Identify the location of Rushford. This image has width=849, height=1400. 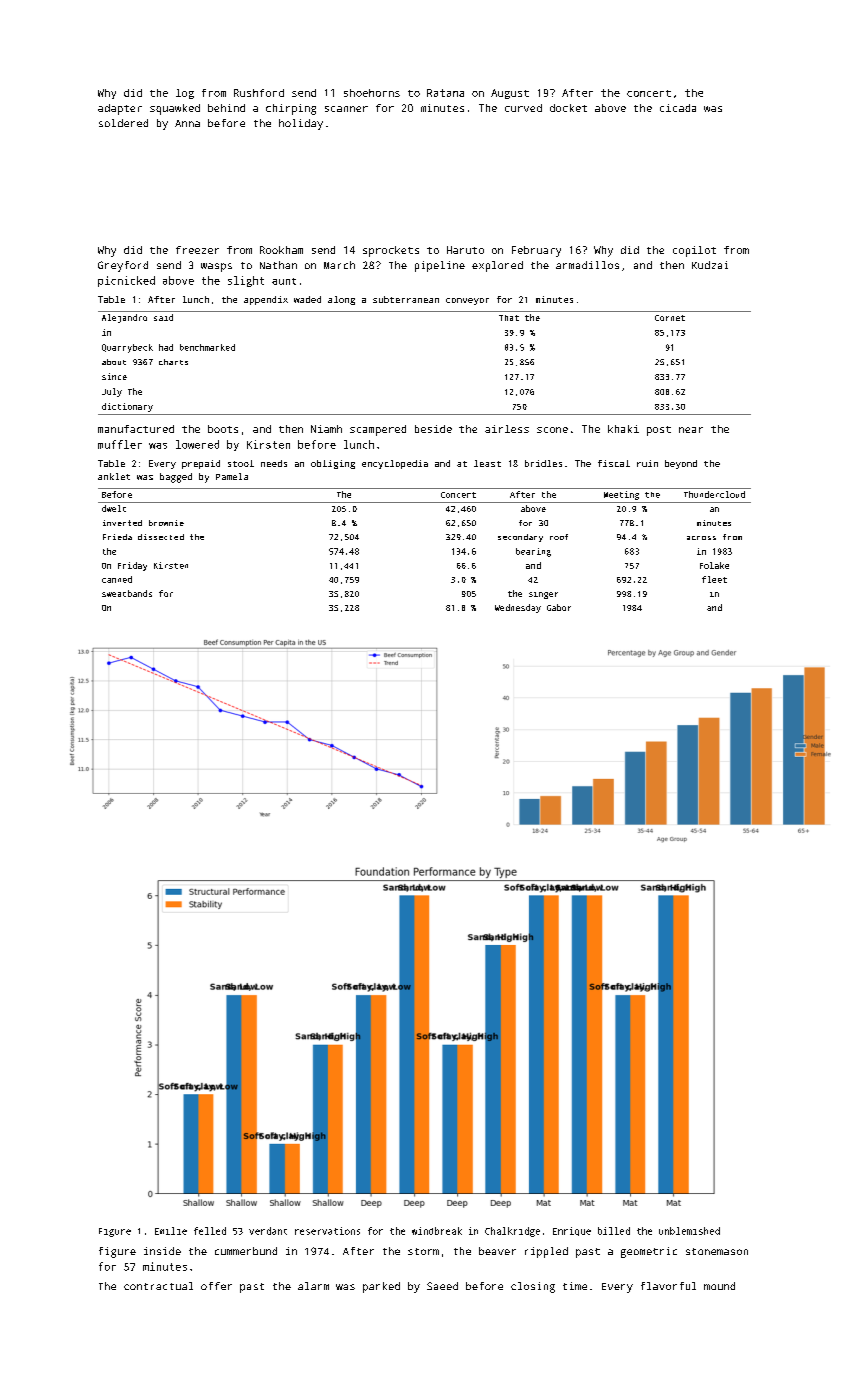
(259, 93).
